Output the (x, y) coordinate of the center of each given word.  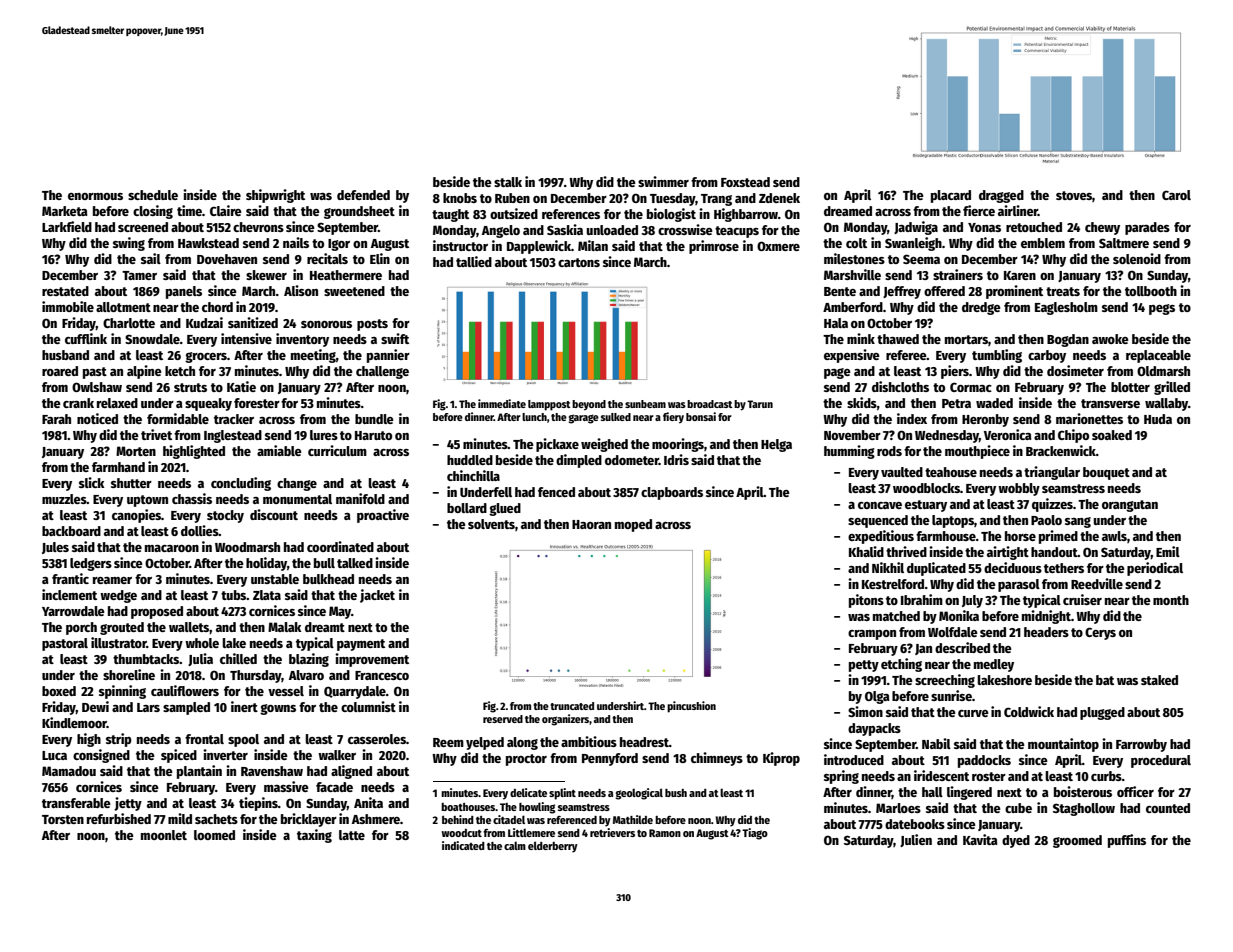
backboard (71, 531)
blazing (309, 660)
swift (395, 338)
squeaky (208, 404)
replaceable (1158, 356)
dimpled (579, 461)
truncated (572, 706)
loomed (214, 835)
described (962, 647)
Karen (1020, 275)
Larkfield (67, 226)
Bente (840, 291)
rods (889, 451)
